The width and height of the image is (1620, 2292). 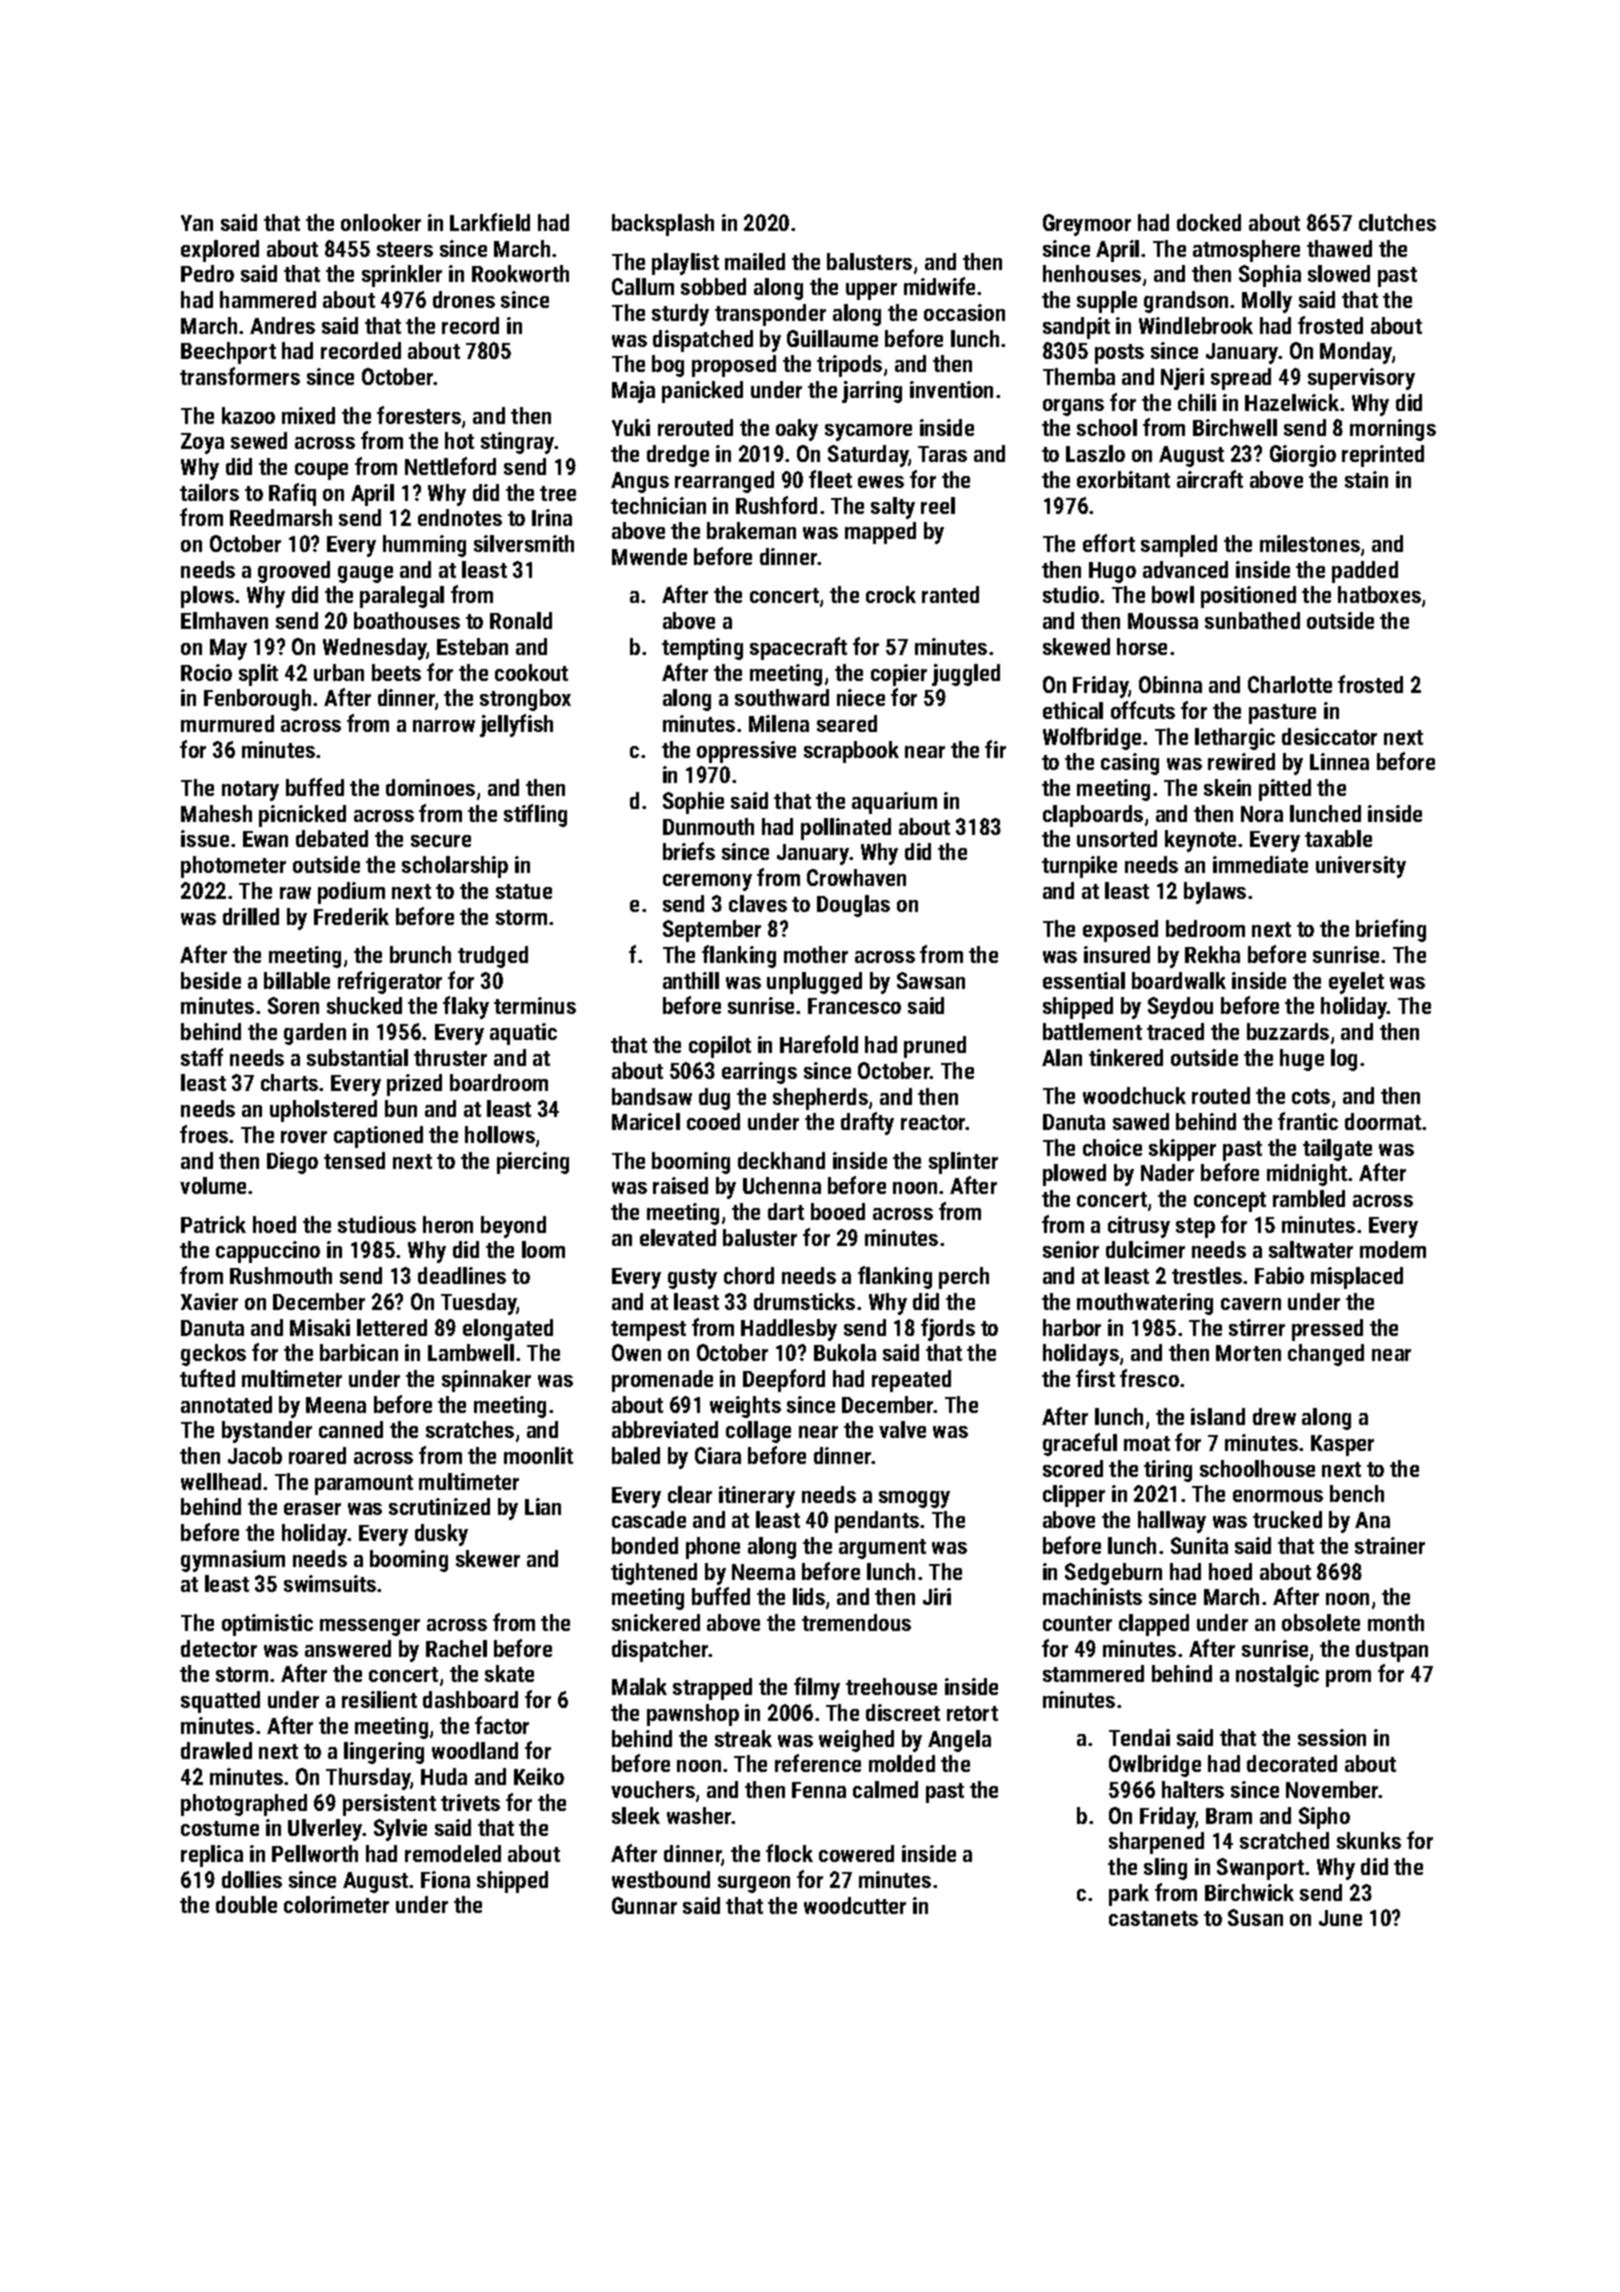 I want to click on Greymoor, so click(x=1087, y=225).
